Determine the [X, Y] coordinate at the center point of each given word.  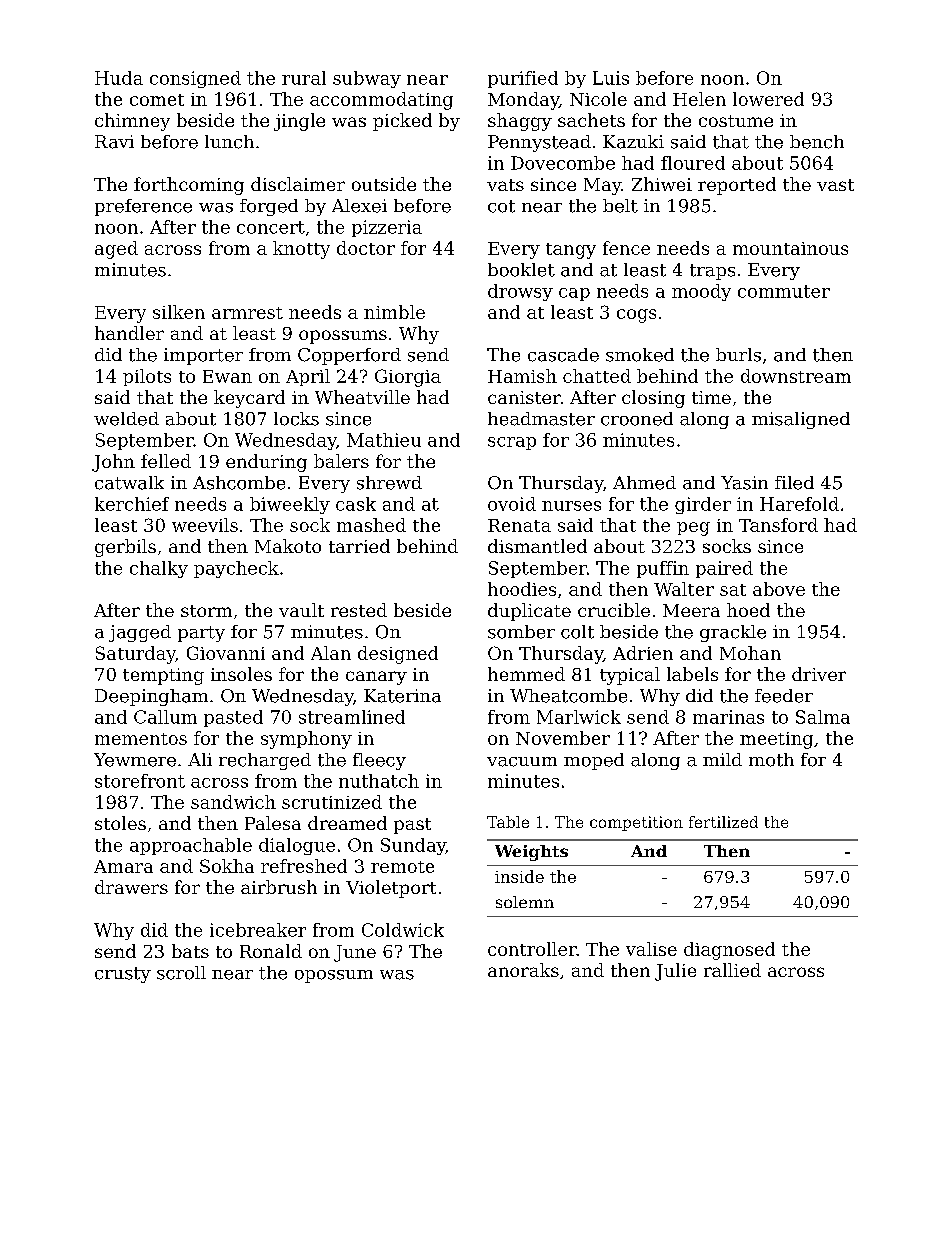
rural [304, 78]
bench [817, 142]
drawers [131, 887]
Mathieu [384, 440]
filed [794, 483]
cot [501, 206]
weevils [205, 525]
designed [398, 655]
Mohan [750, 653]
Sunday [413, 846]
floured [693, 163]
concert [271, 227]
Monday [523, 101]
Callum [165, 717]
